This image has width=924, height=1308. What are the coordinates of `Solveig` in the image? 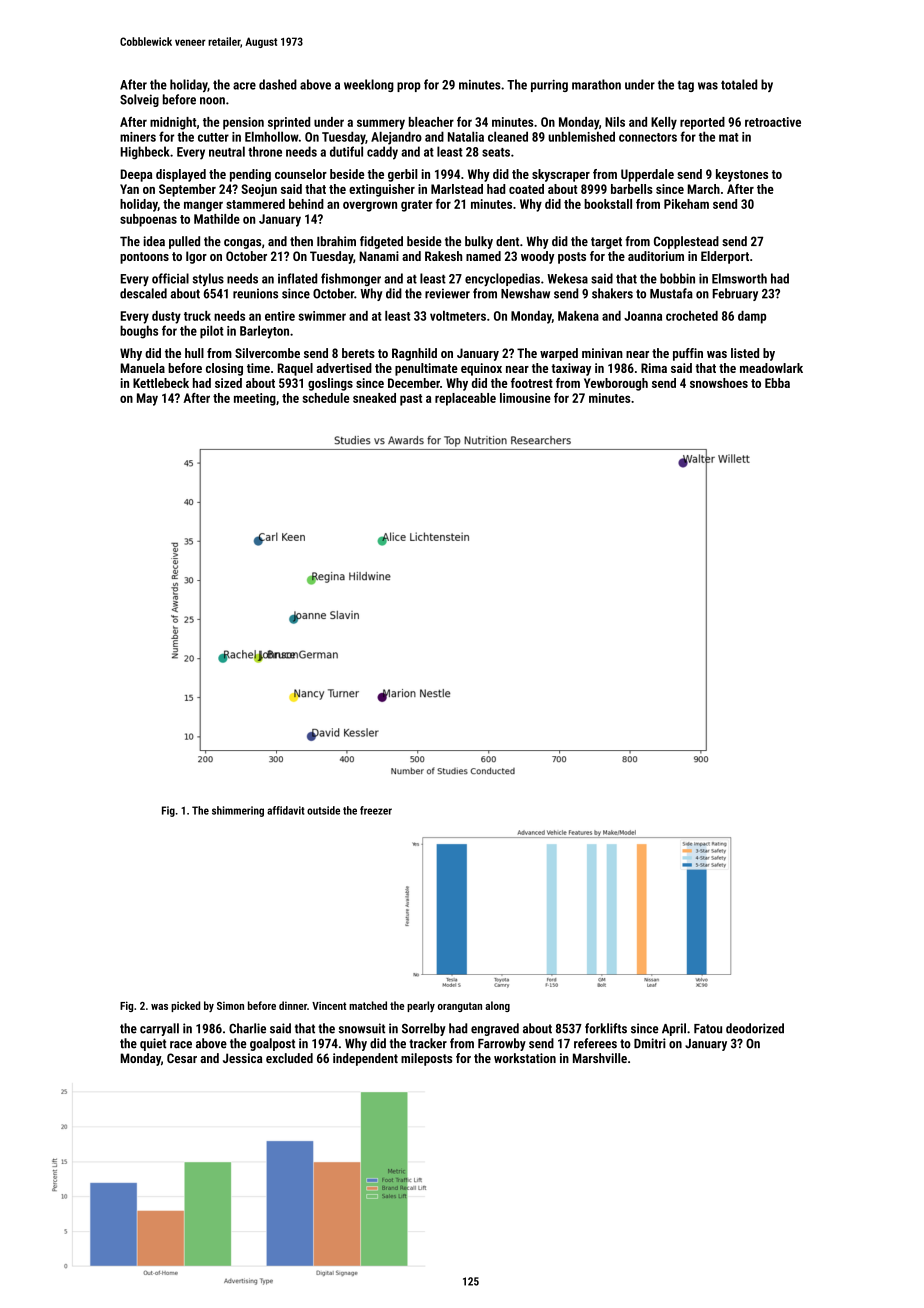 It's located at (139, 100).
